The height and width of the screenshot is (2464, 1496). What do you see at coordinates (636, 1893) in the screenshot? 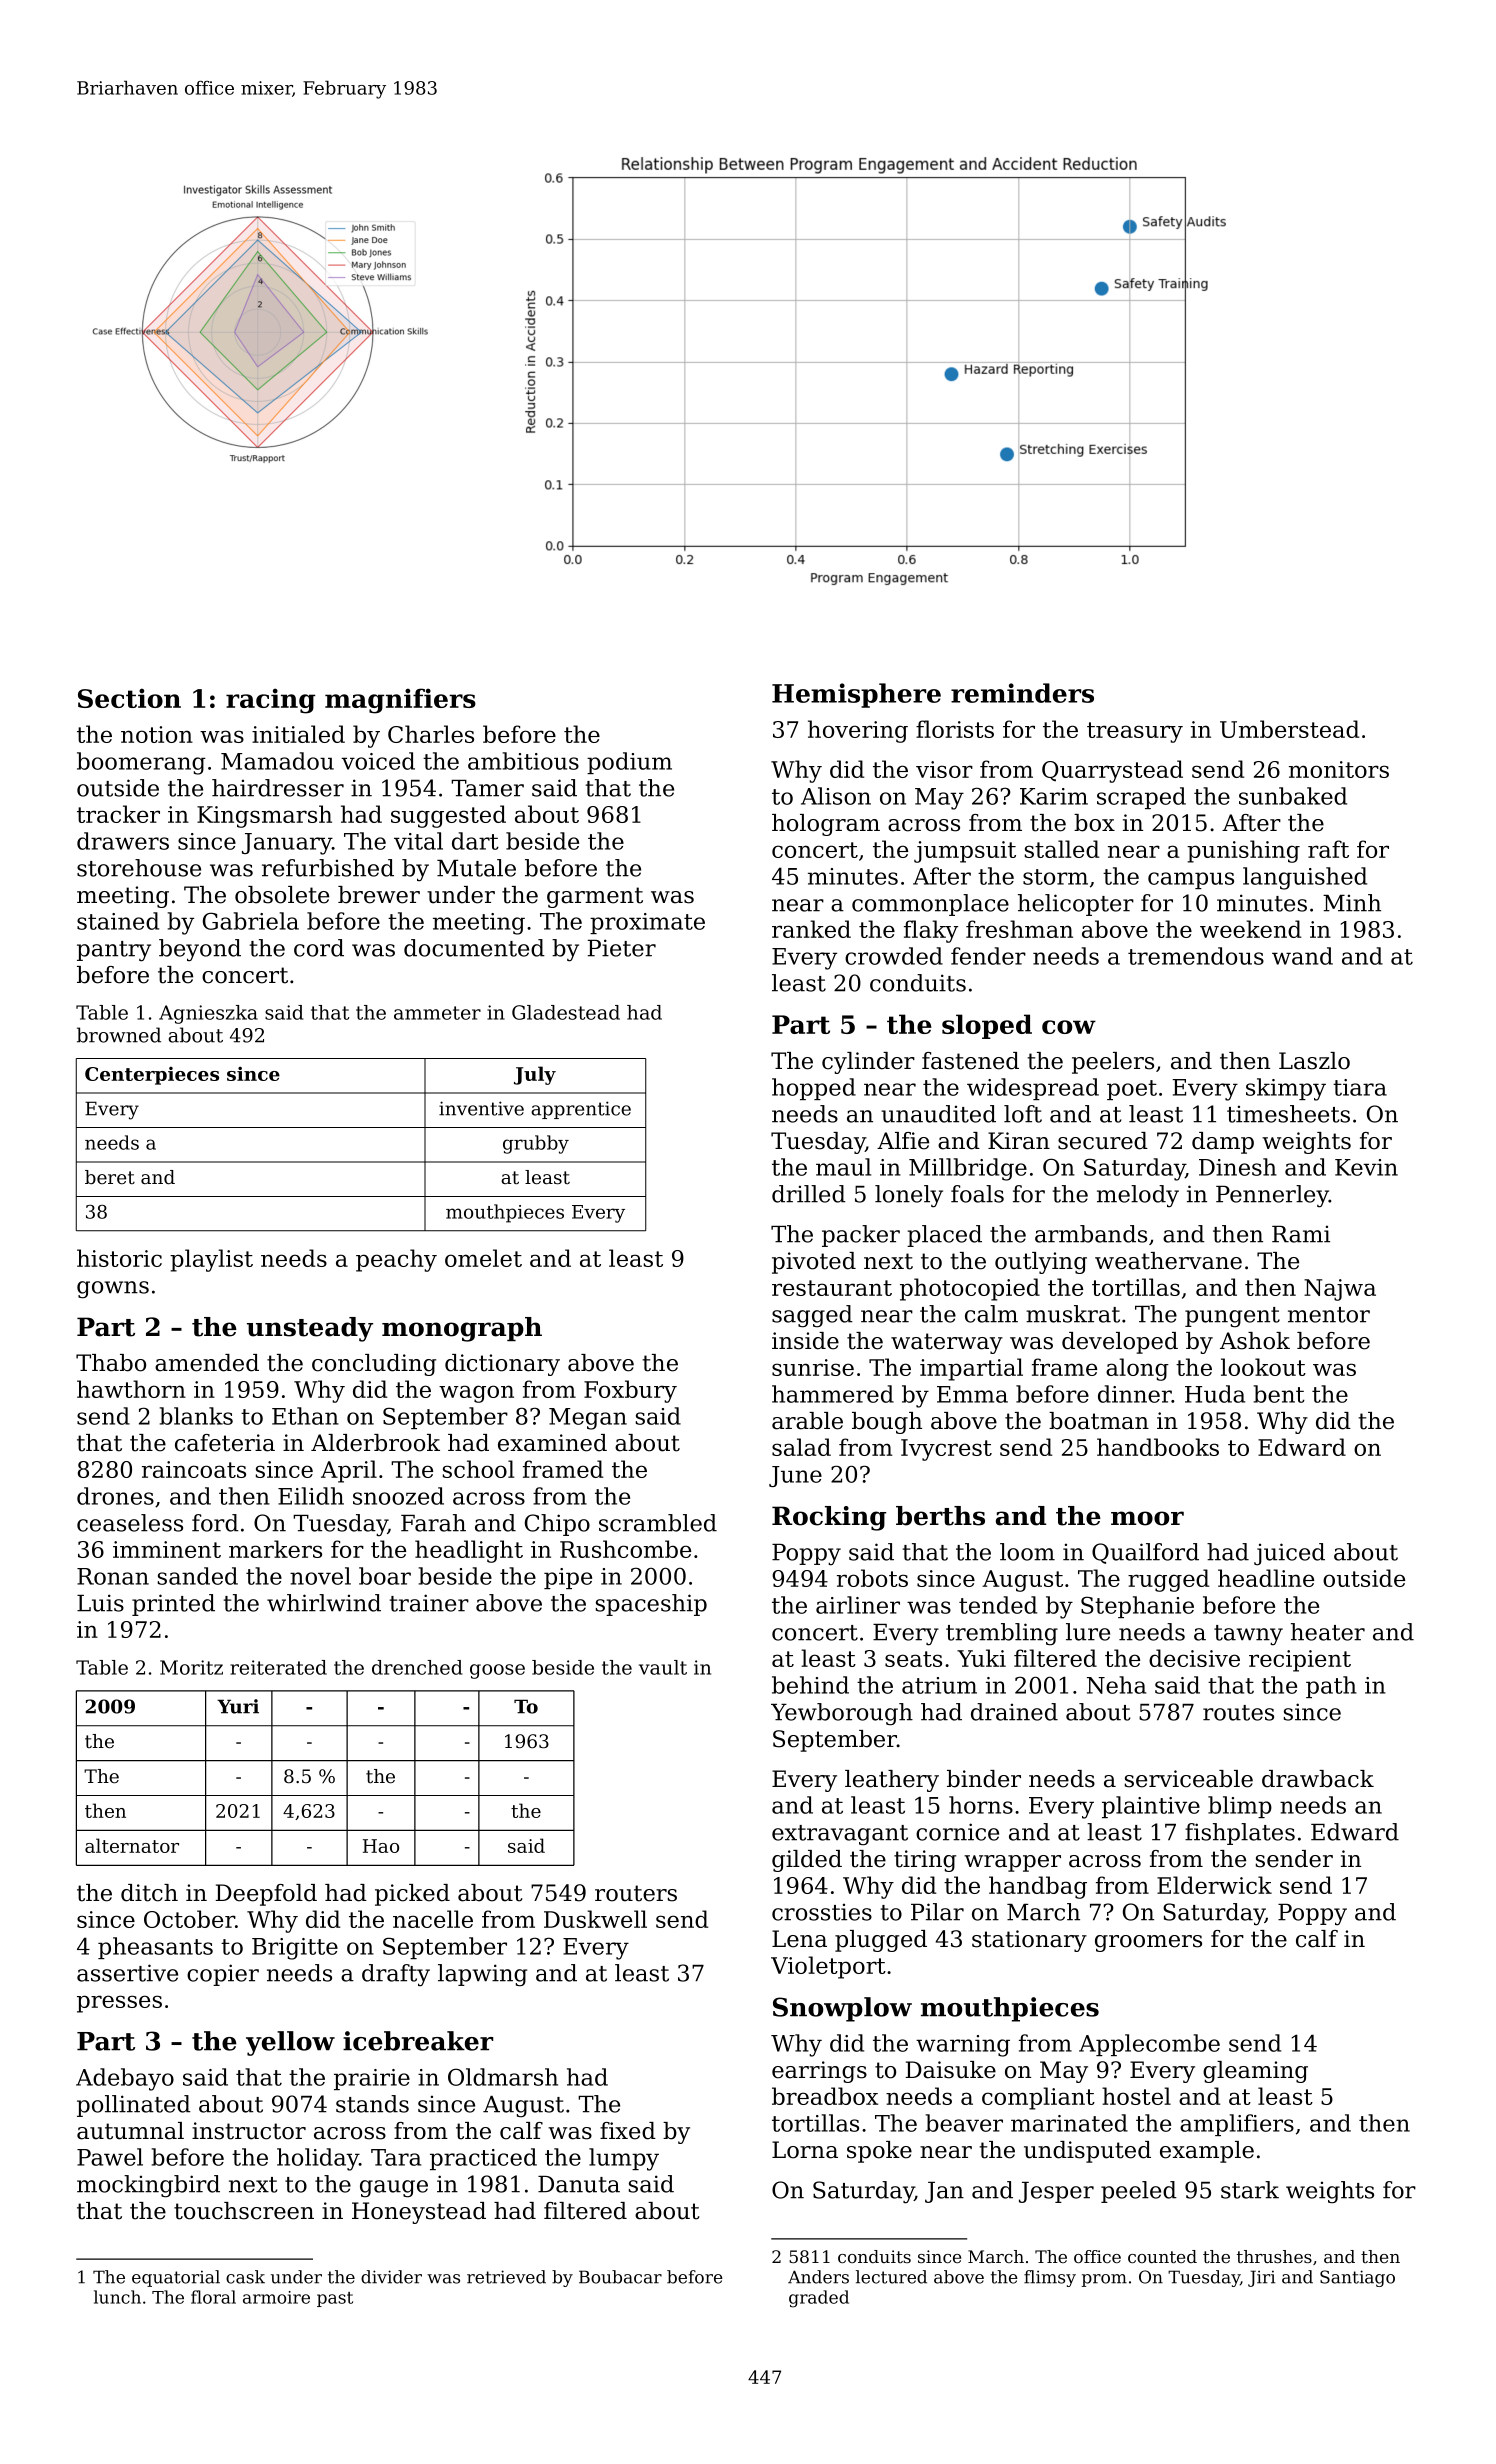
I see `routers` at bounding box center [636, 1893].
